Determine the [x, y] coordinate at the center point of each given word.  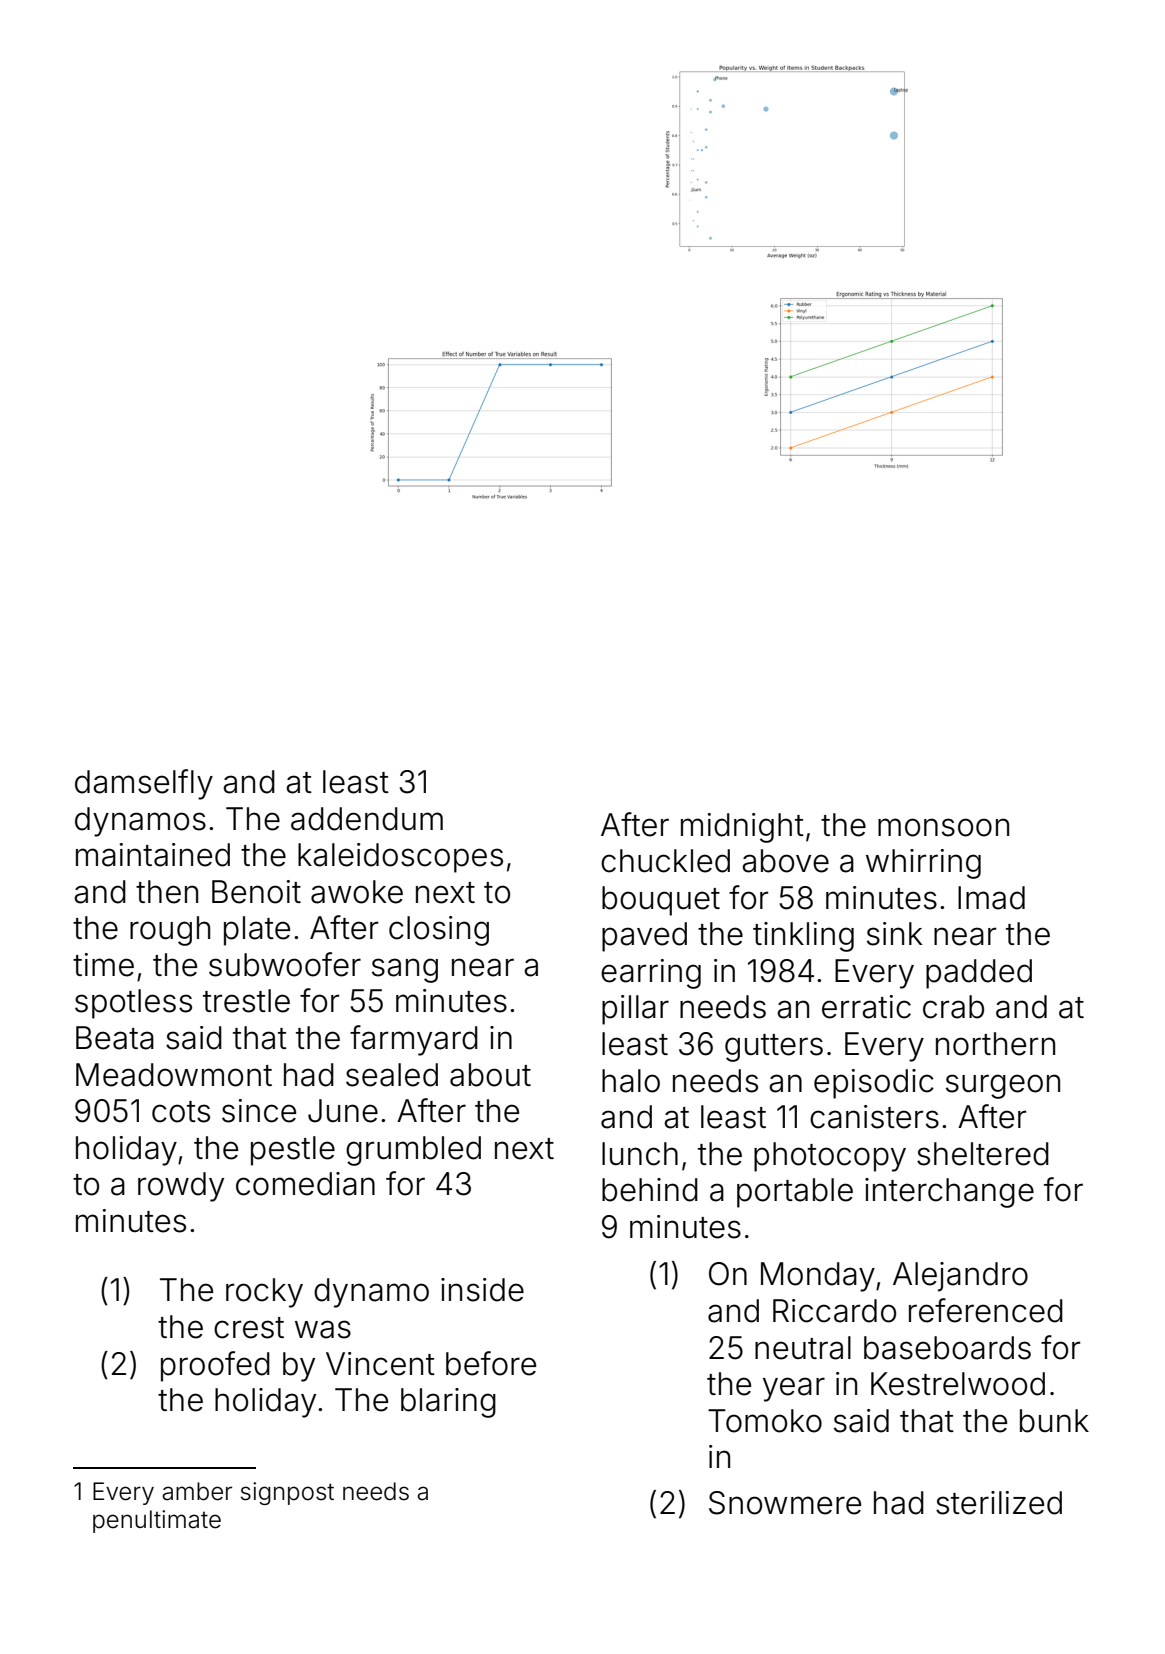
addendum [367, 819]
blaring [448, 1403]
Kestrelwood [958, 1384]
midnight [742, 828]
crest [249, 1328]
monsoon [943, 827]
